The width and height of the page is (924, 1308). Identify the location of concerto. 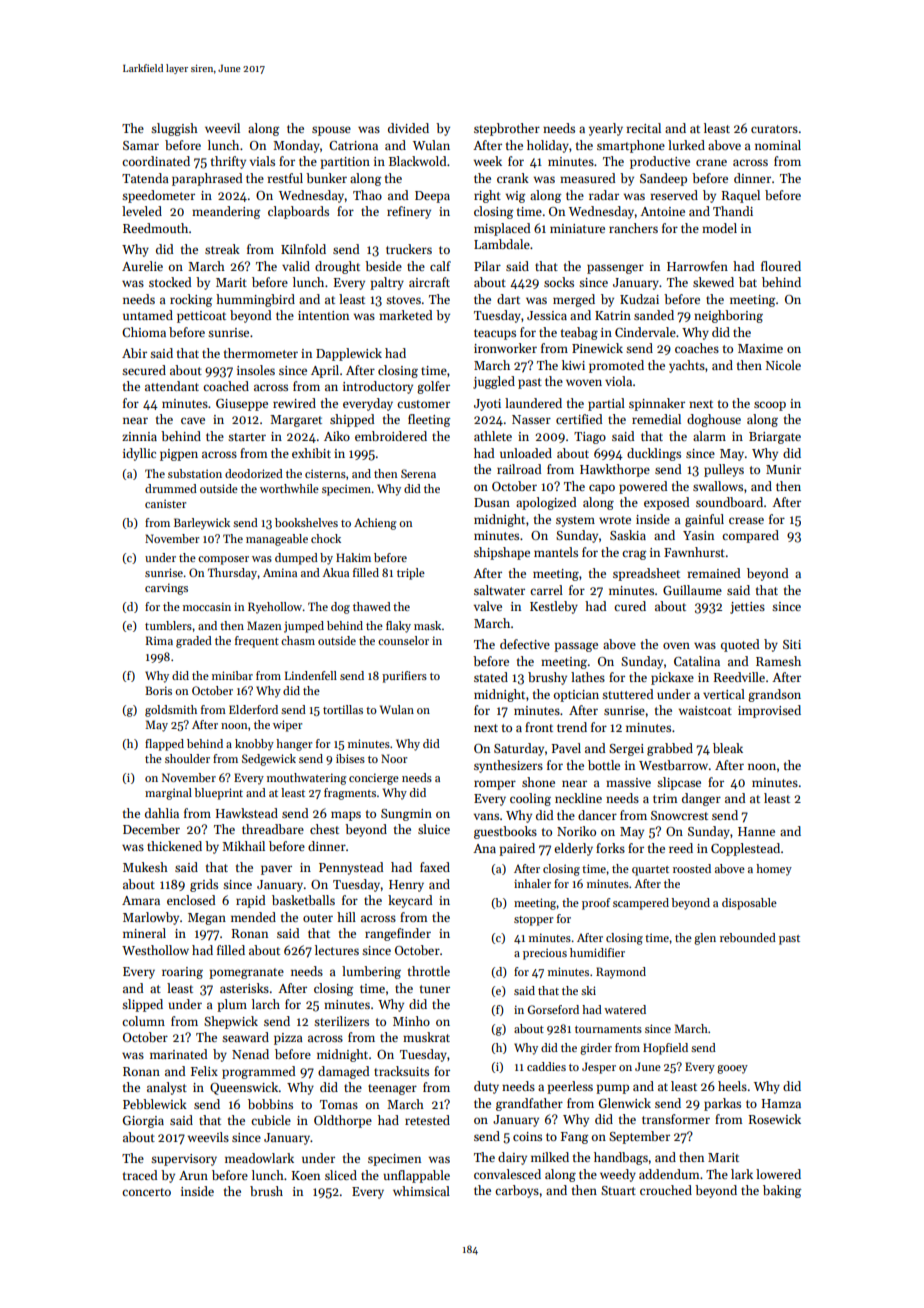
(146, 1192).
